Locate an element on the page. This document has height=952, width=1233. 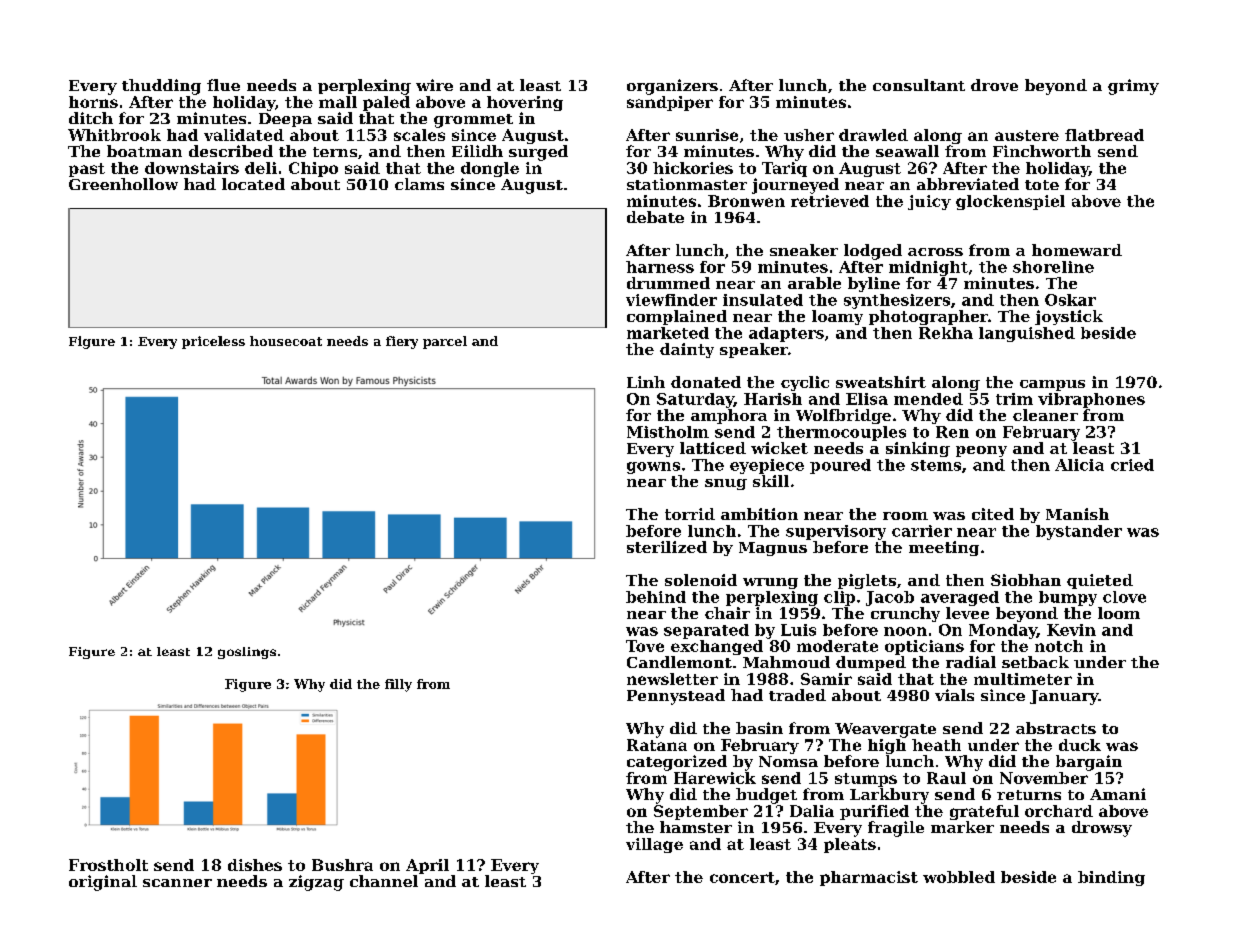
Raul is located at coordinates (946, 778).
